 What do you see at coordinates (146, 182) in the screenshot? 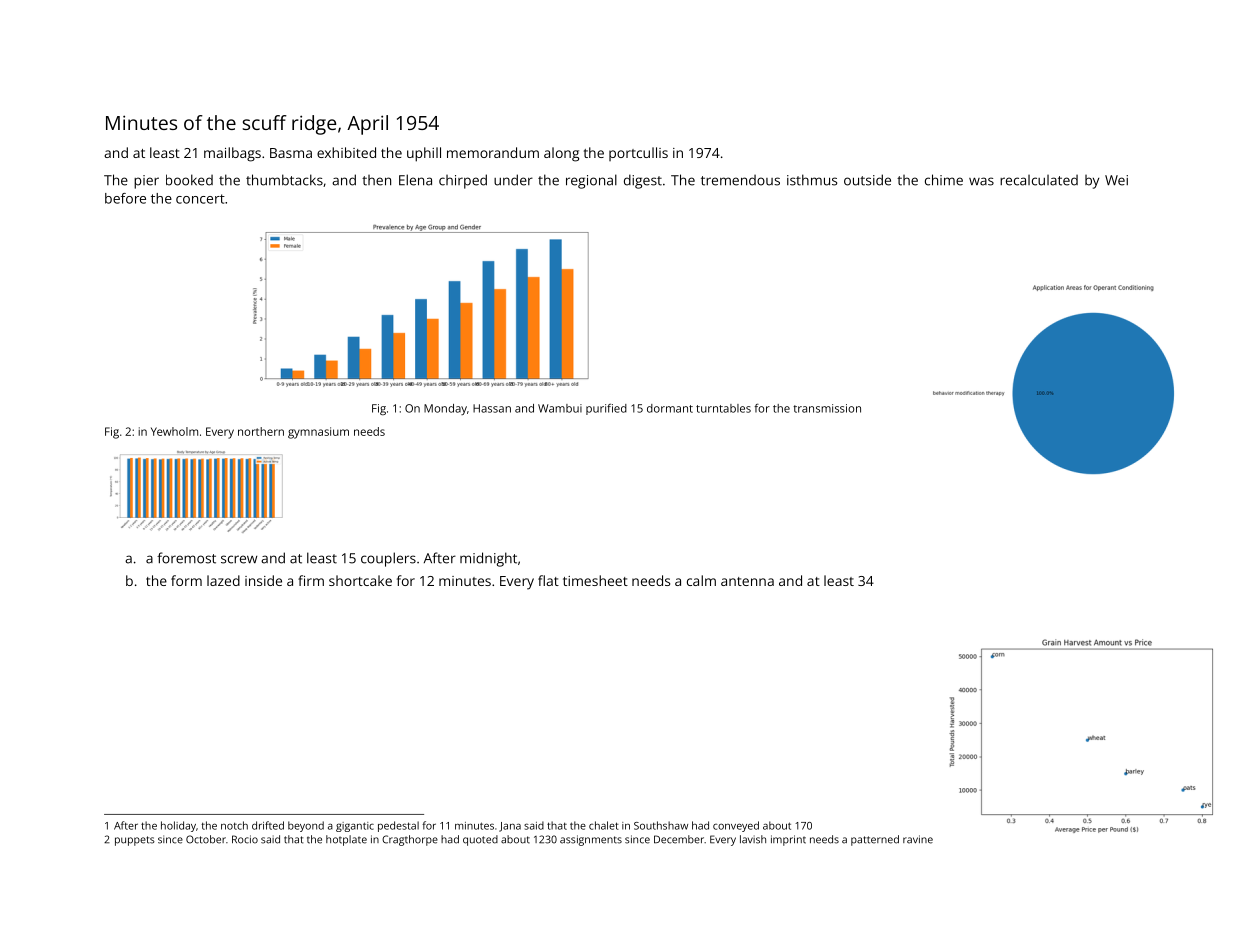
I see `pier` at bounding box center [146, 182].
